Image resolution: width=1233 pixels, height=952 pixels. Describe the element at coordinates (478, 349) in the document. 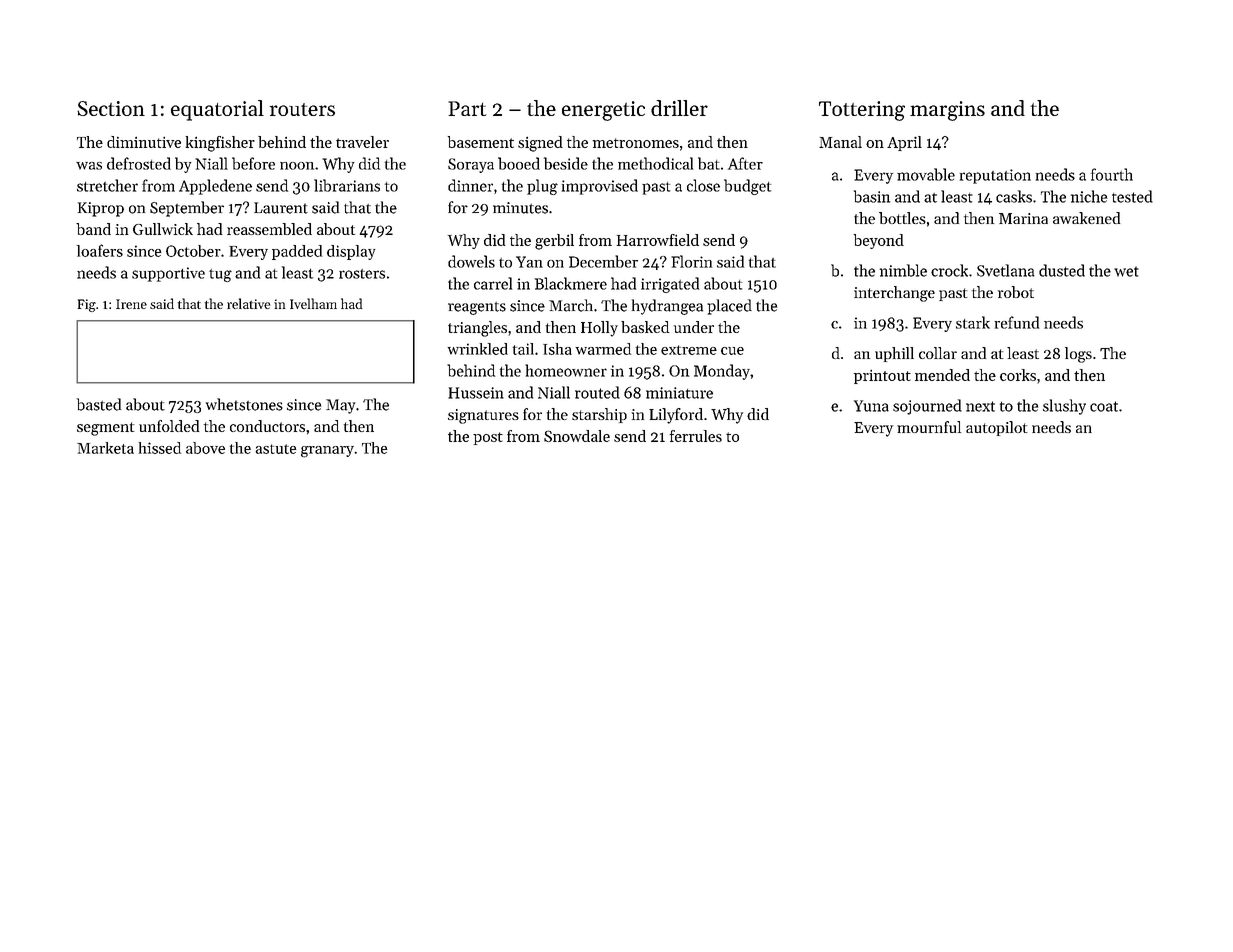

I see `wrinkled` at that location.
